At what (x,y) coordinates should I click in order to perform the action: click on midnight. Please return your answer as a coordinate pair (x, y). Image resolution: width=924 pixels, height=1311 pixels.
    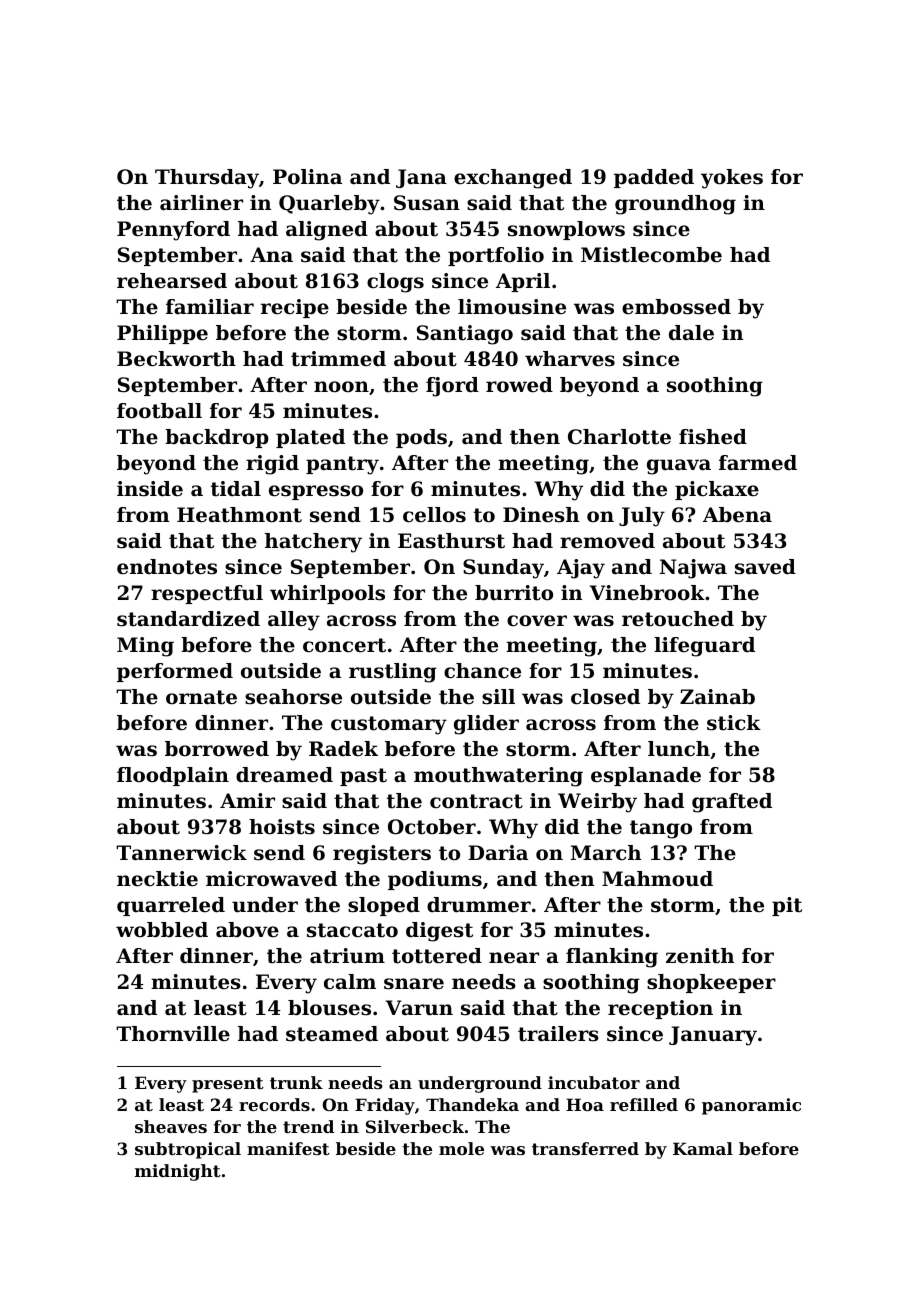
    Looking at the image, I should click on (178, 1172).
